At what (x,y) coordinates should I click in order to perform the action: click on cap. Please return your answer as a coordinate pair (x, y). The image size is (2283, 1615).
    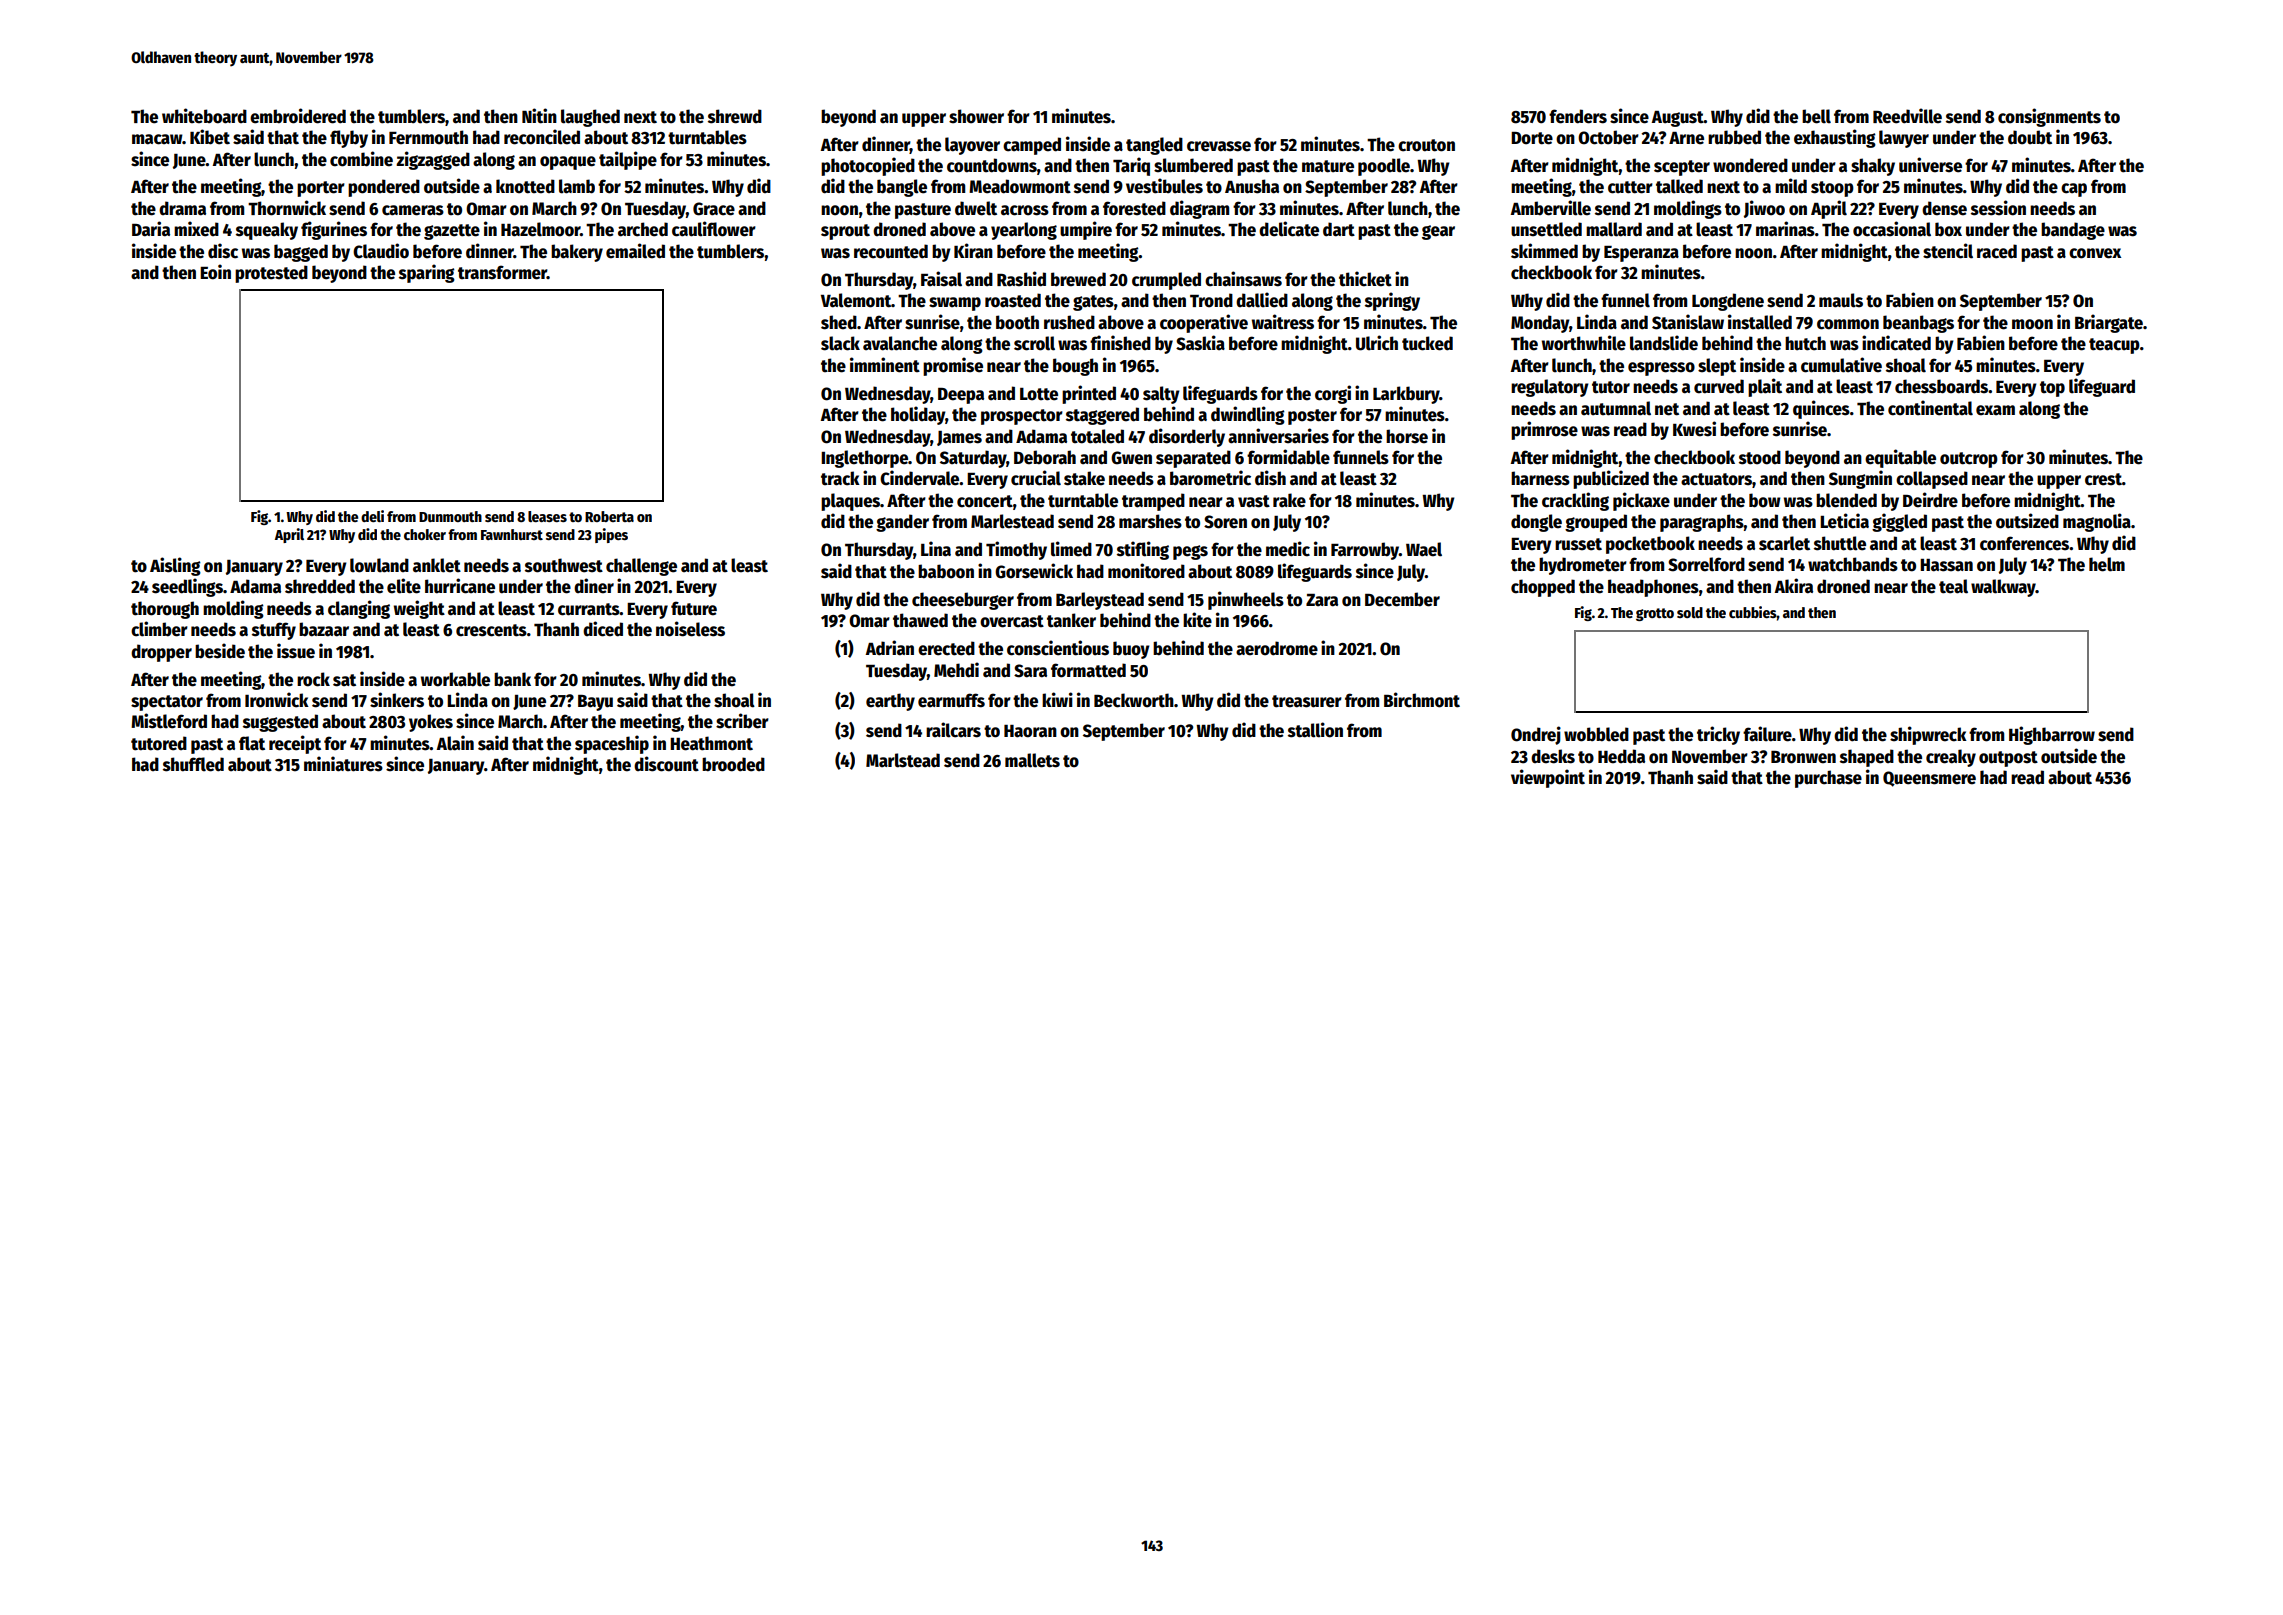
    Looking at the image, I should click on (2074, 190).
